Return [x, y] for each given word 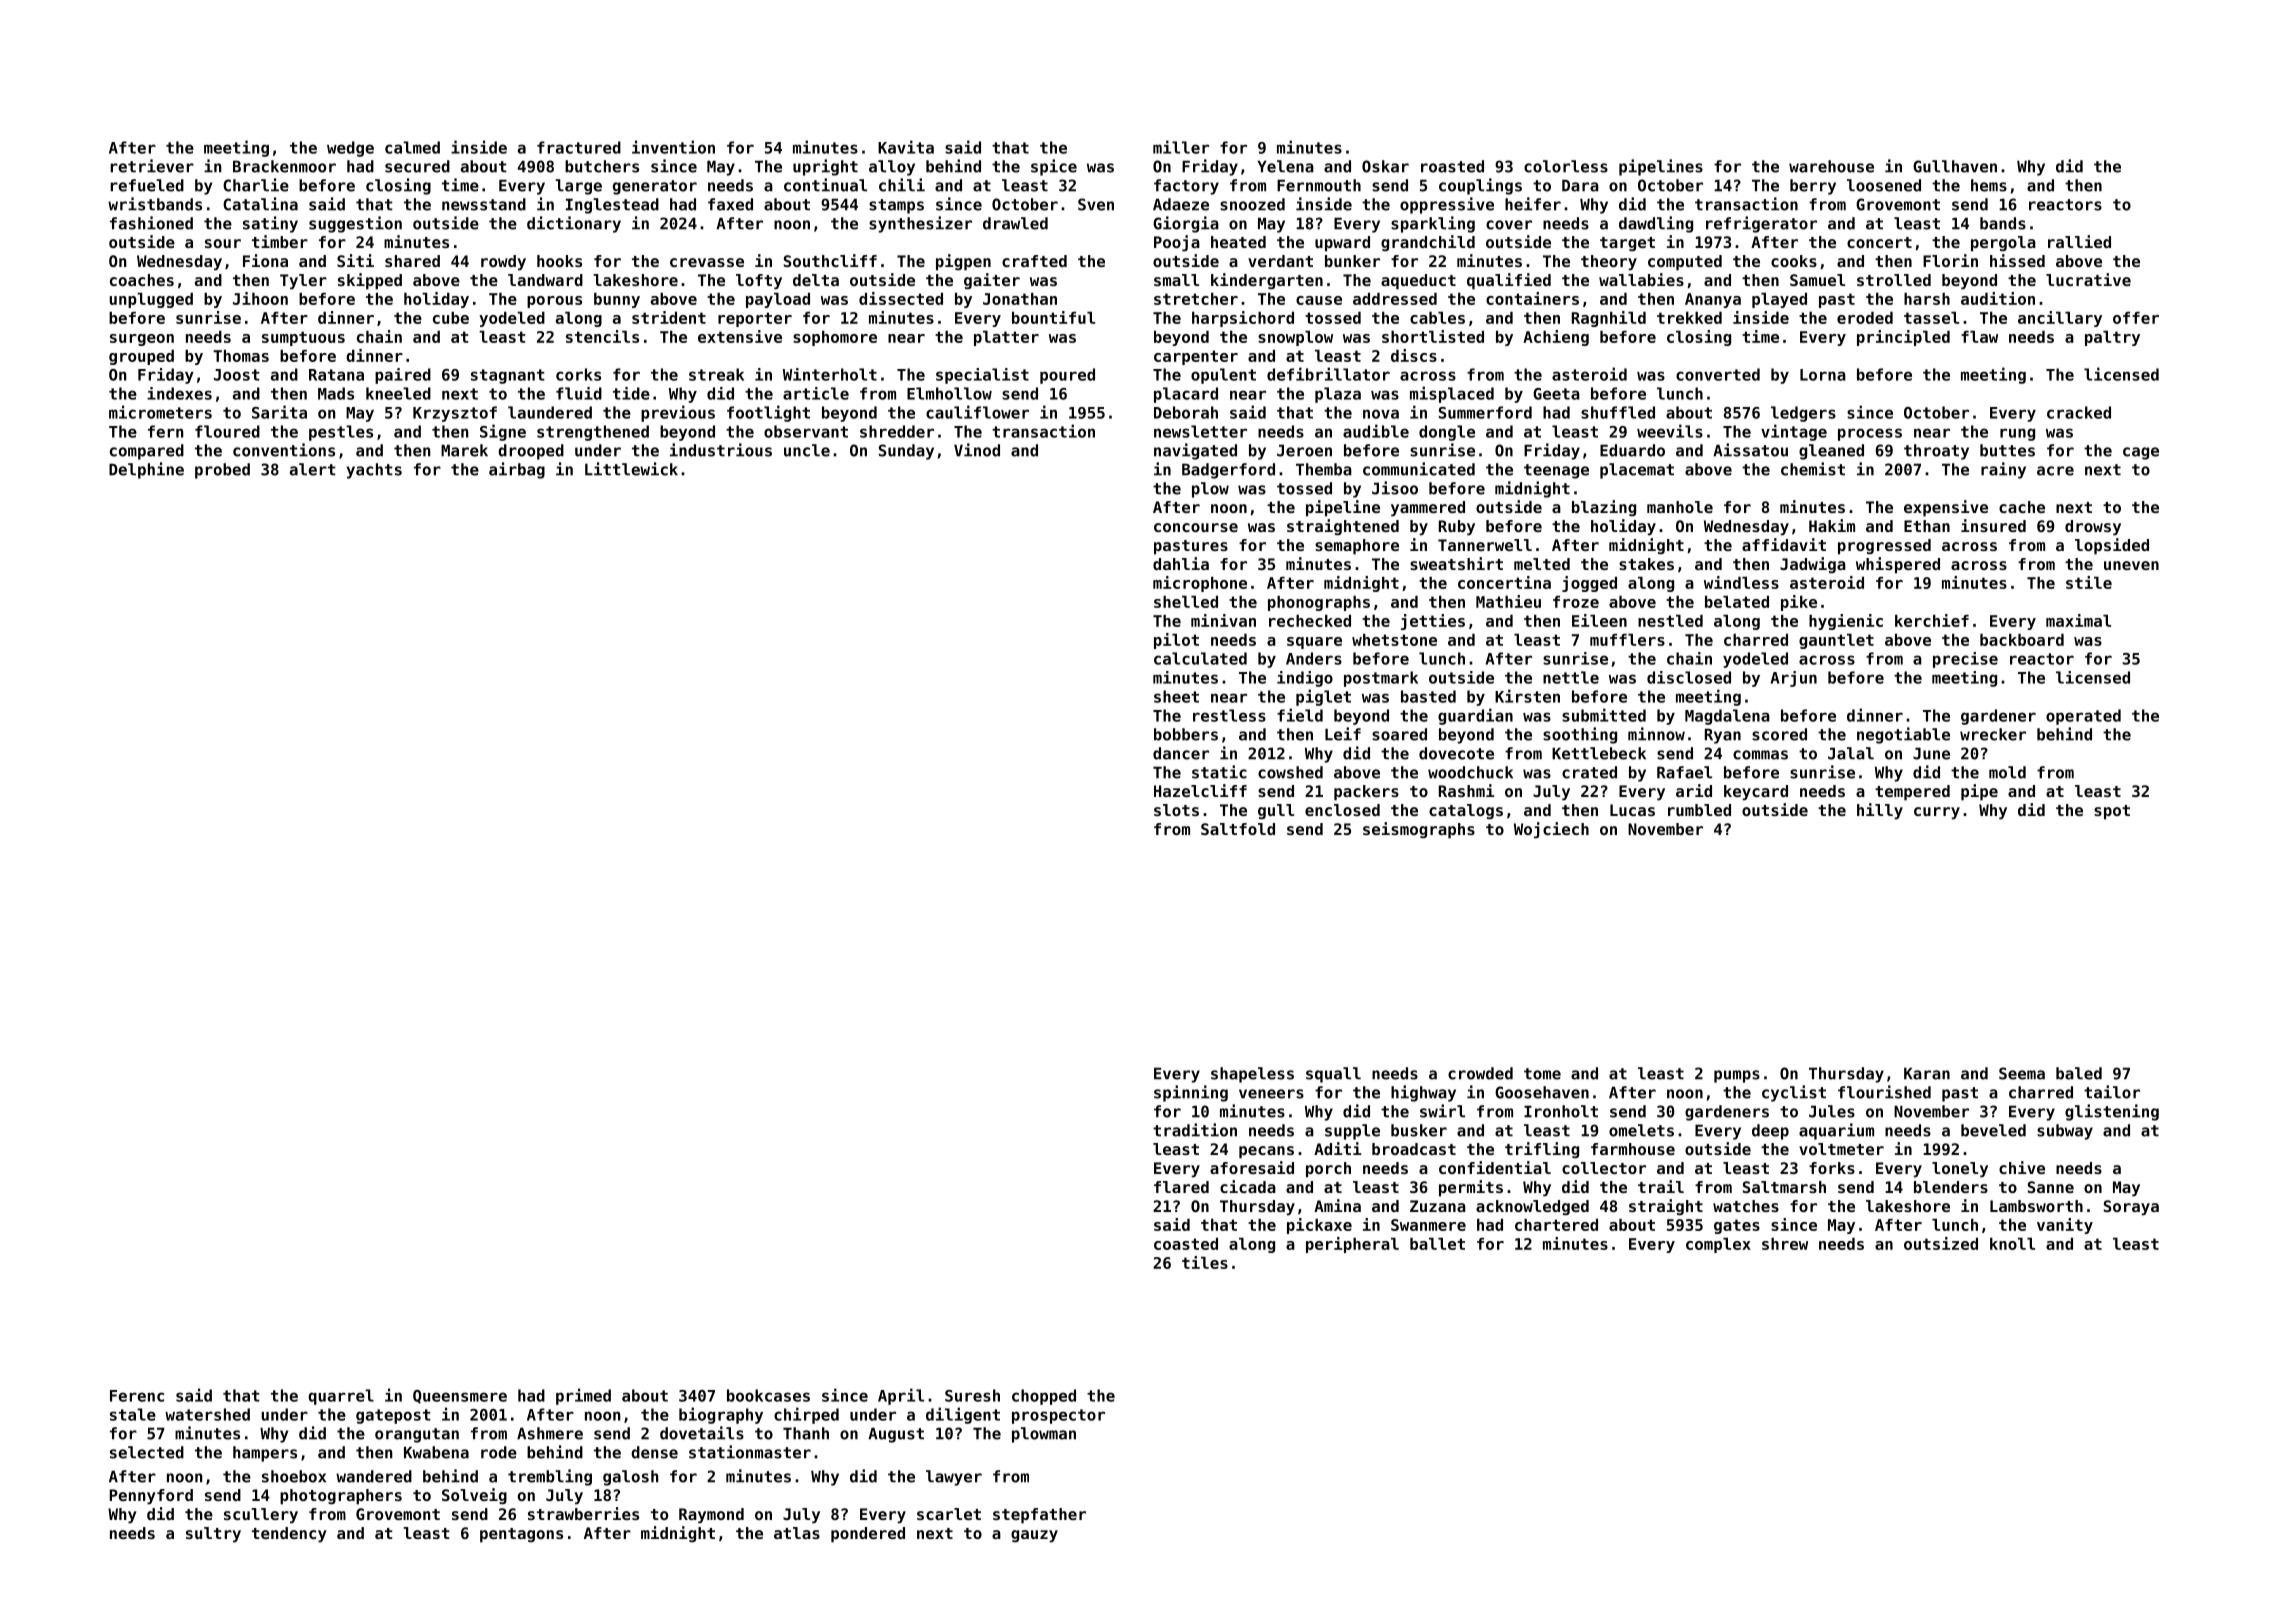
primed [583, 1396]
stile [2089, 582]
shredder [897, 431]
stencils [602, 336]
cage [2141, 453]
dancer [1181, 753]
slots [1176, 810]
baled [2079, 1073]
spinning [1191, 1093]
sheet [1176, 696]
